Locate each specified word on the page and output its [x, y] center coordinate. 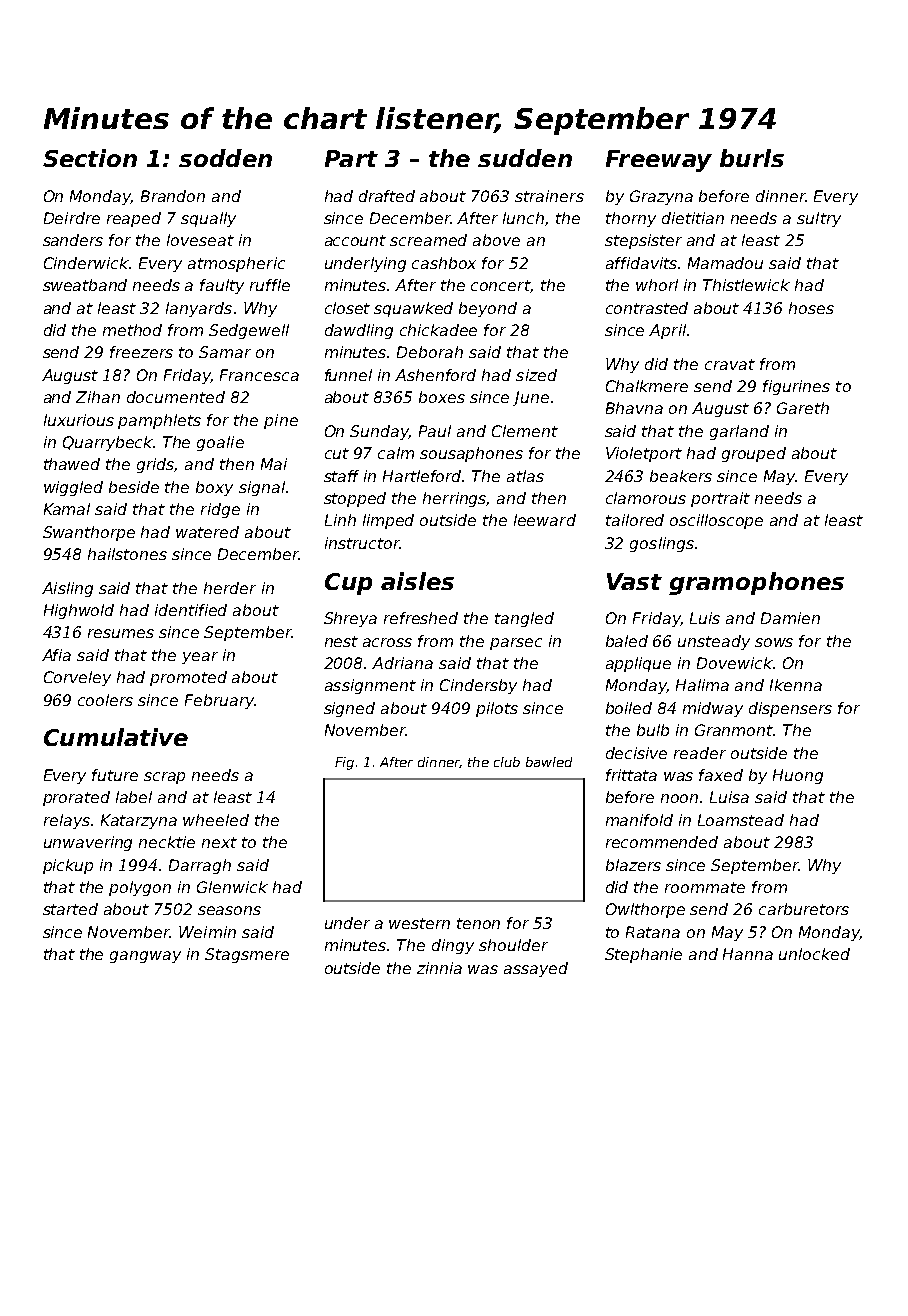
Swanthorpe [89, 533]
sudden [525, 158]
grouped [754, 454]
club [507, 762]
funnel [348, 375]
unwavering [88, 843]
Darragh [200, 866]
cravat [730, 364]
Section [90, 158]
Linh [340, 520]
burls [752, 158]
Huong [798, 776]
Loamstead [741, 820]
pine [281, 421]
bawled [549, 762]
